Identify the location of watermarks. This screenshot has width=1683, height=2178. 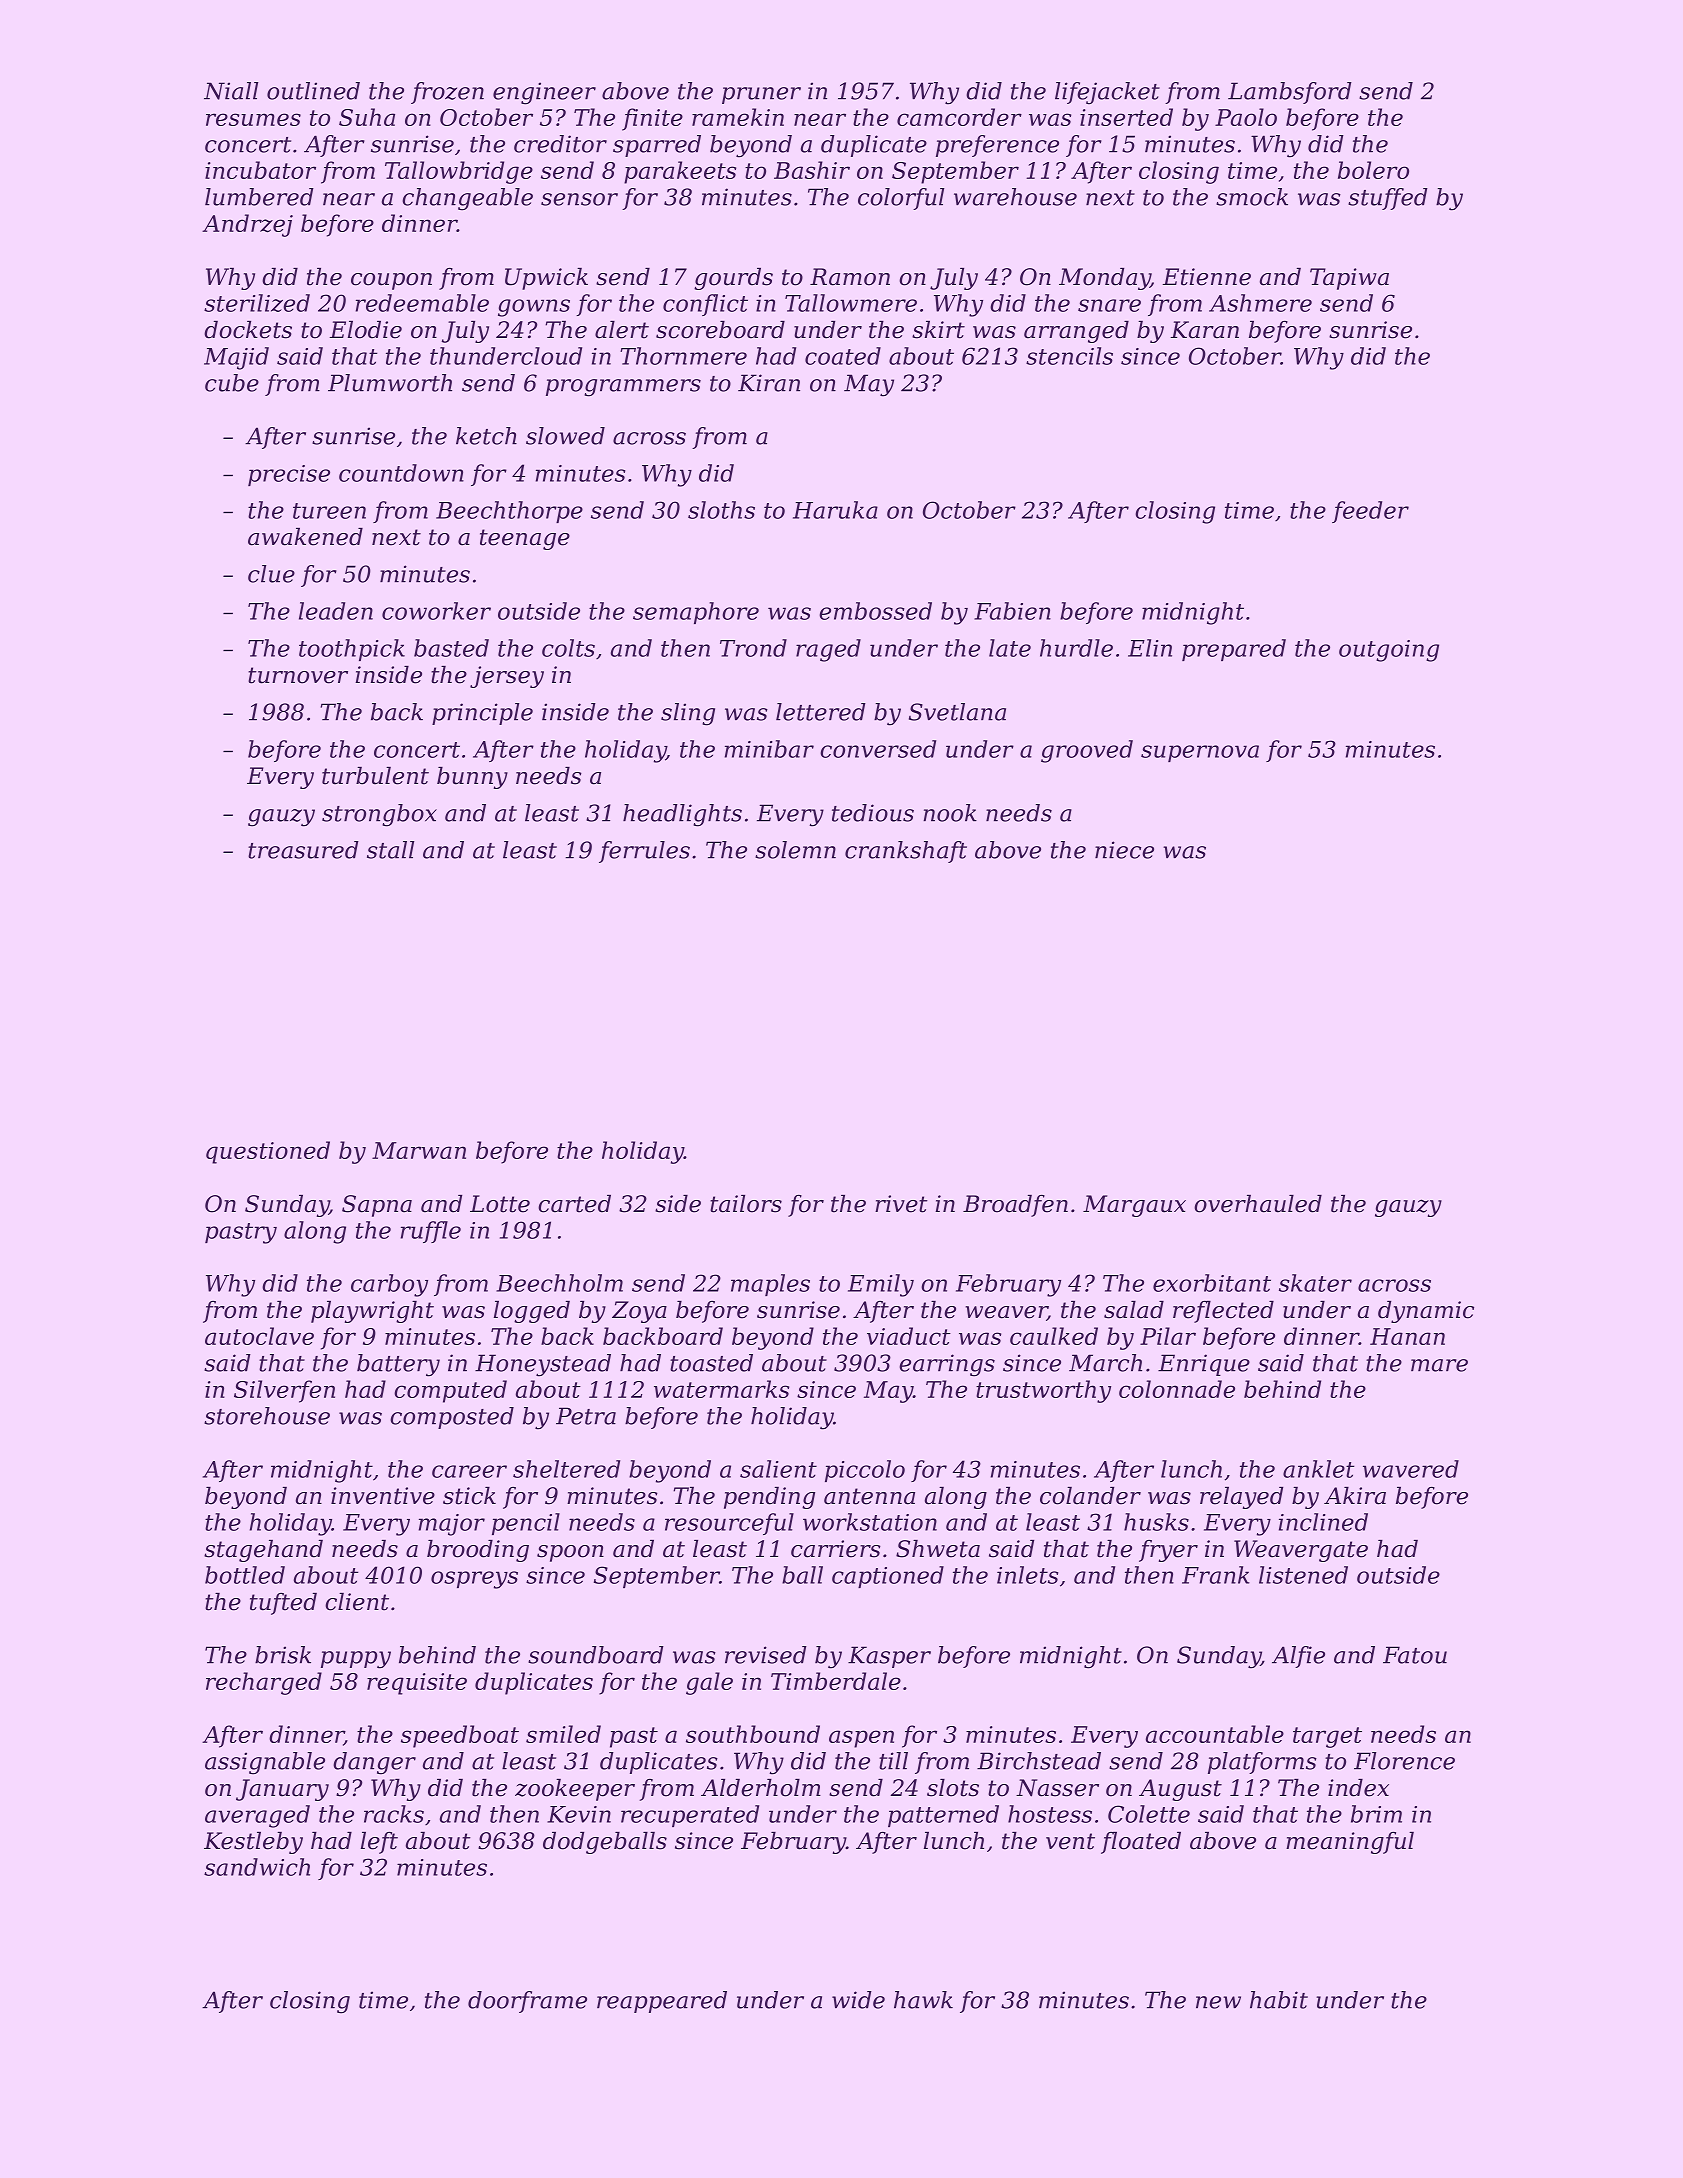
(721, 1389).
